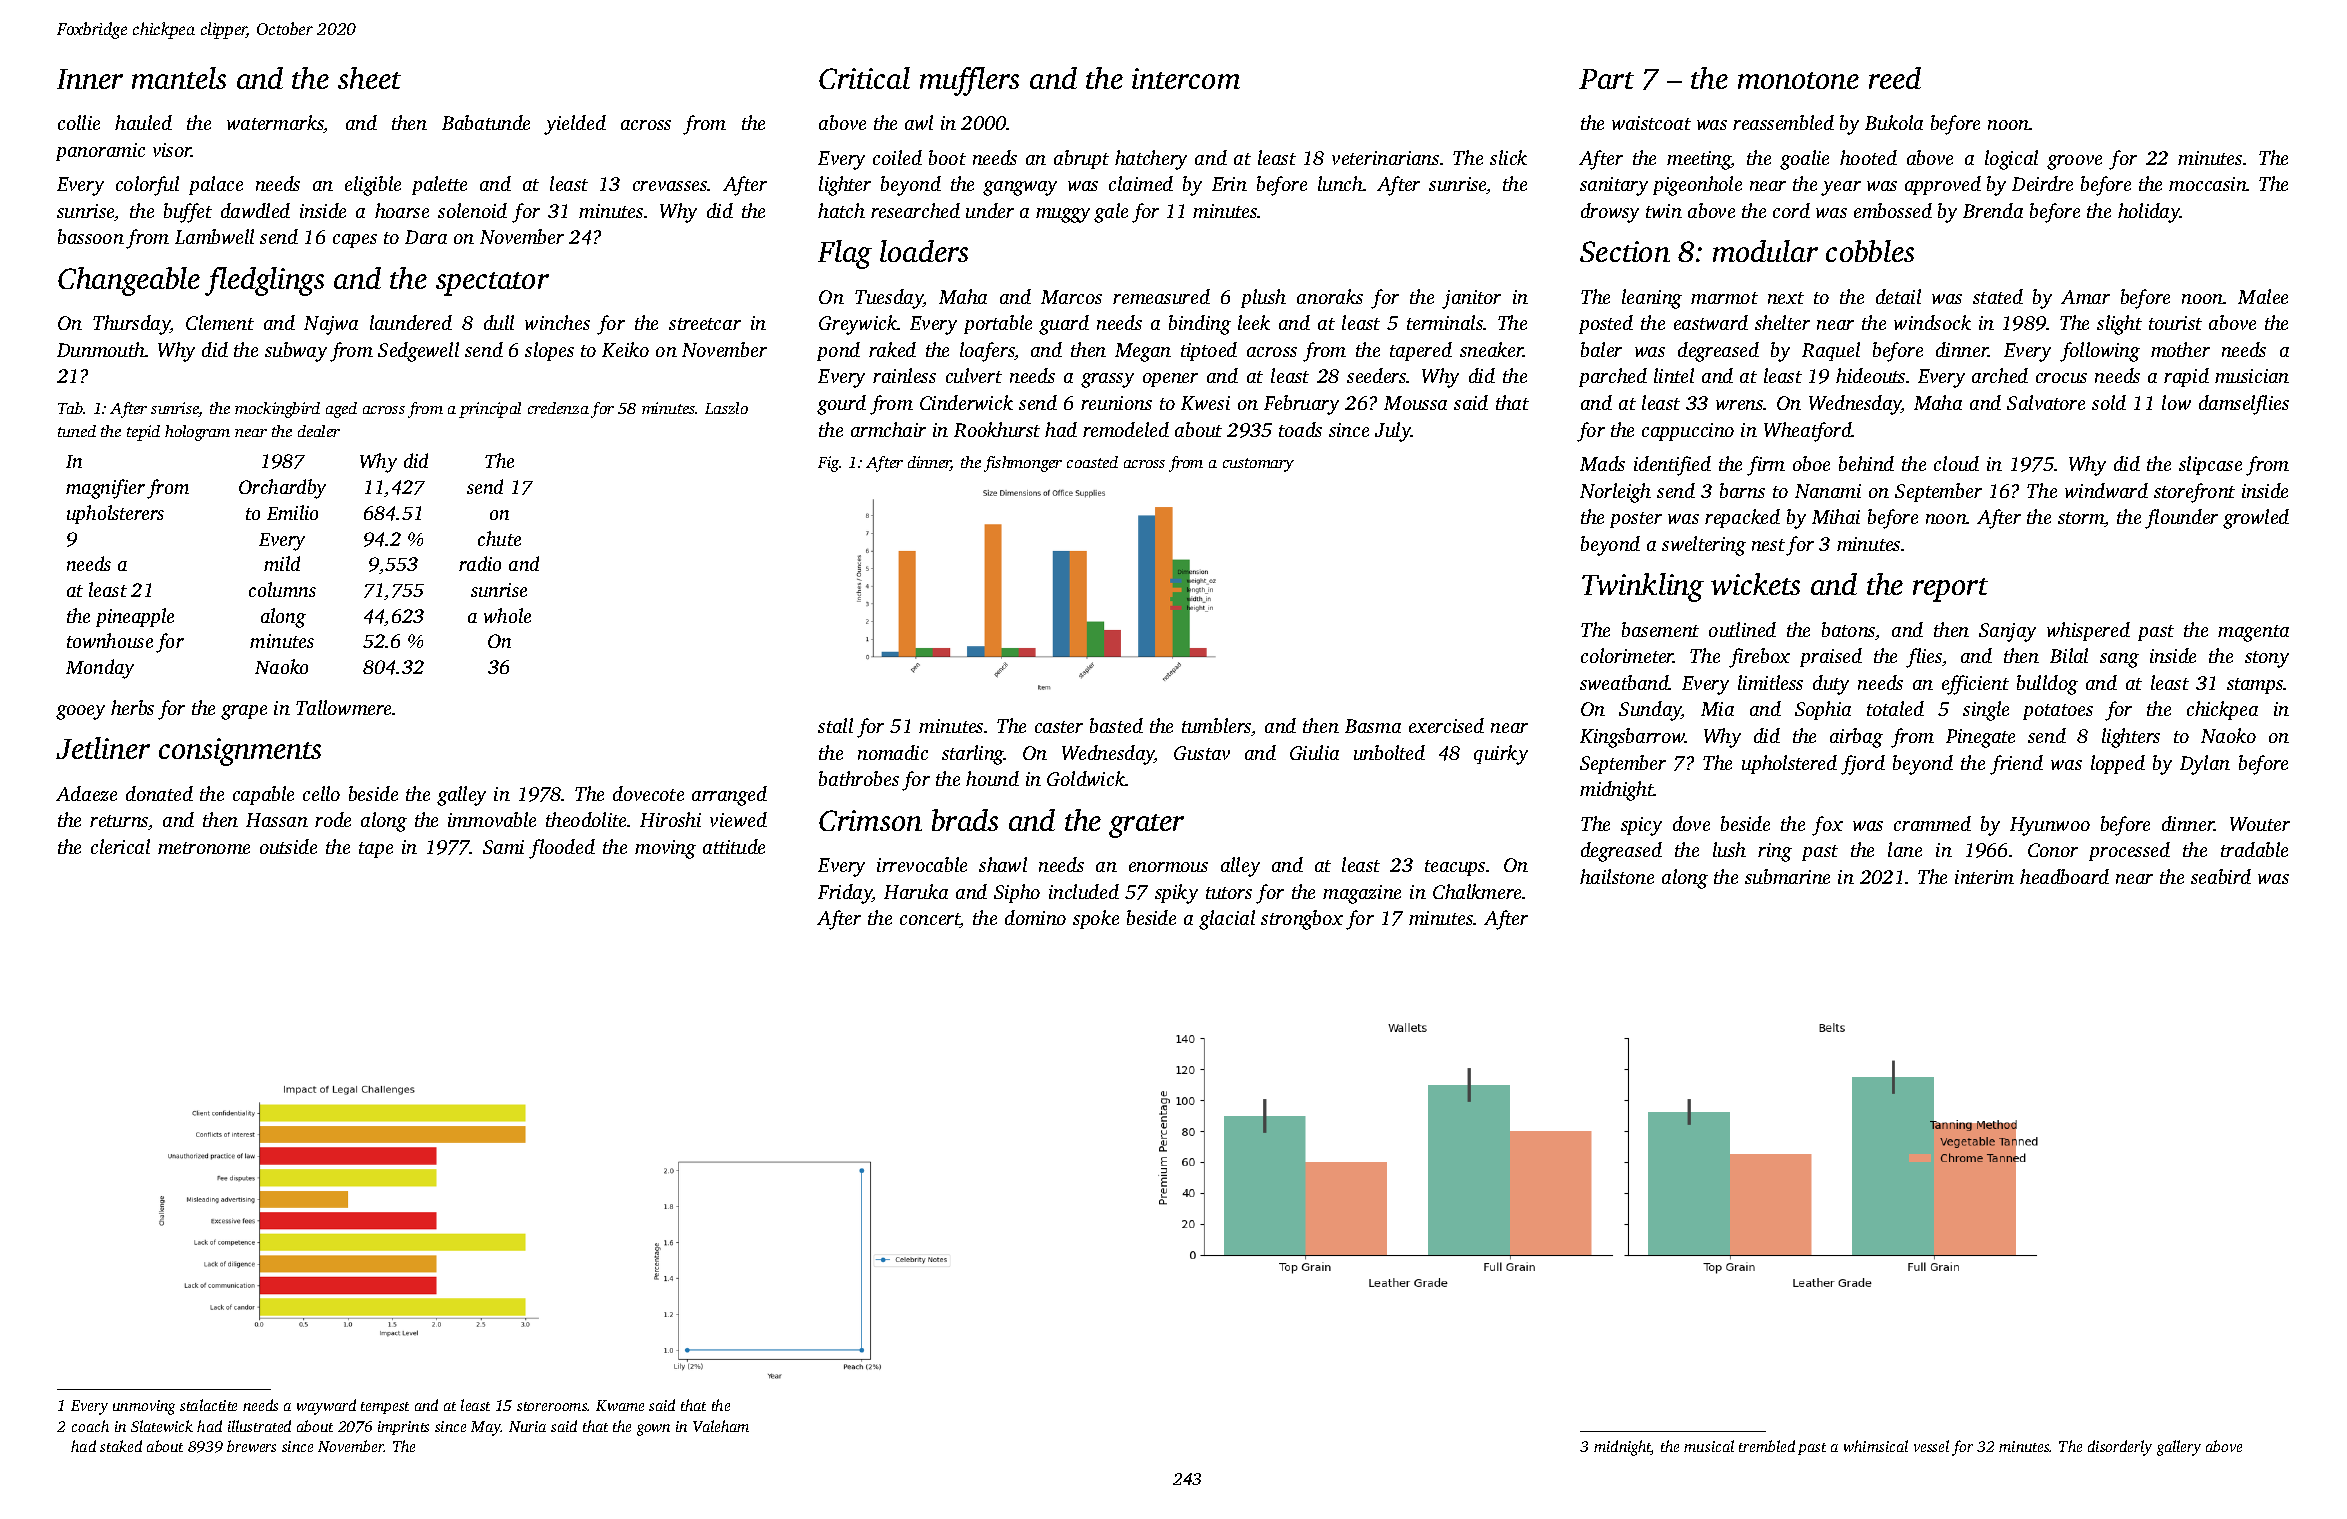 This screenshot has height=1519, width=2347. I want to click on Babatunde, so click(486, 122).
